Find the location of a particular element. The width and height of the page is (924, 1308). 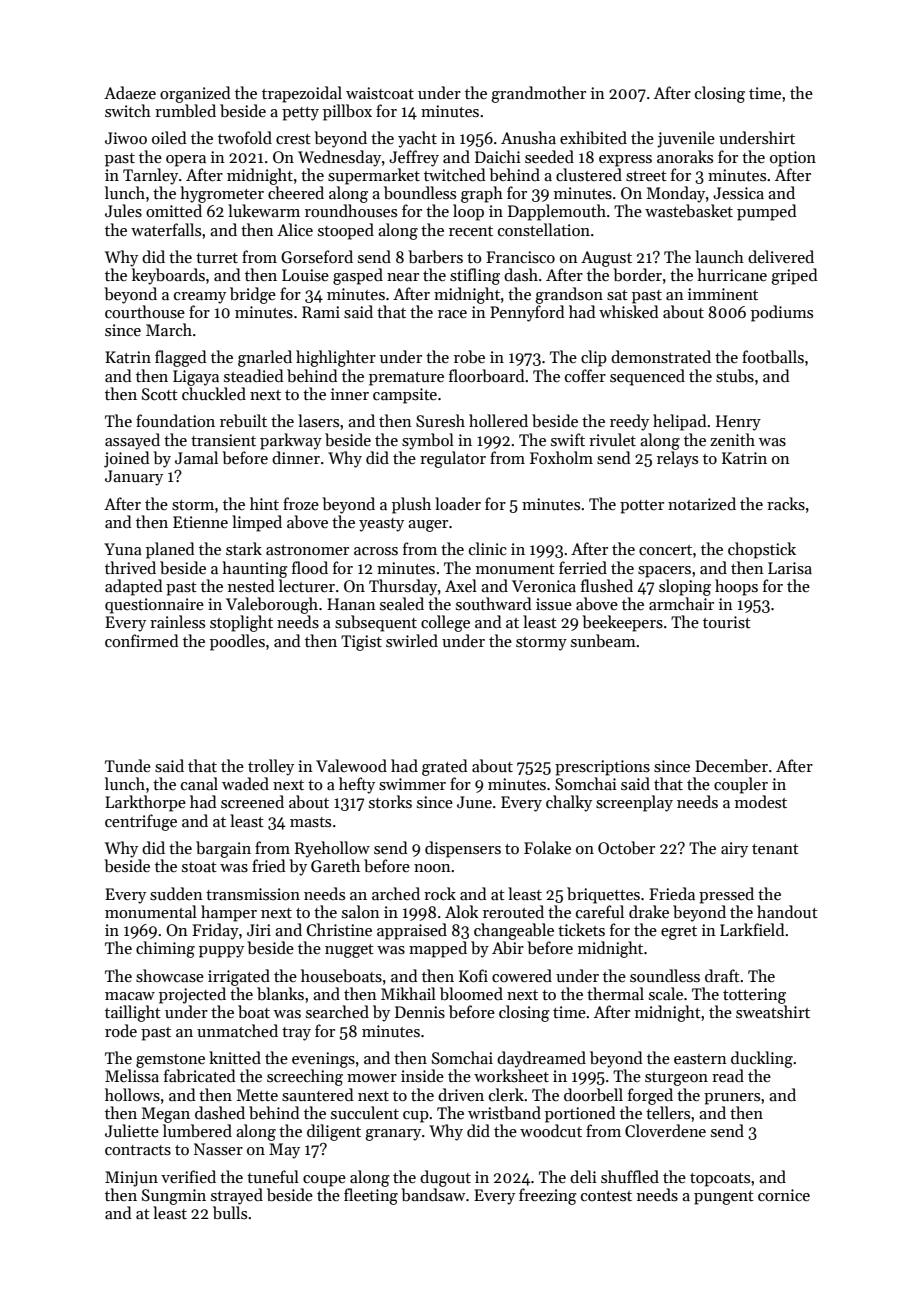

tuneful is located at coordinates (273, 1176).
